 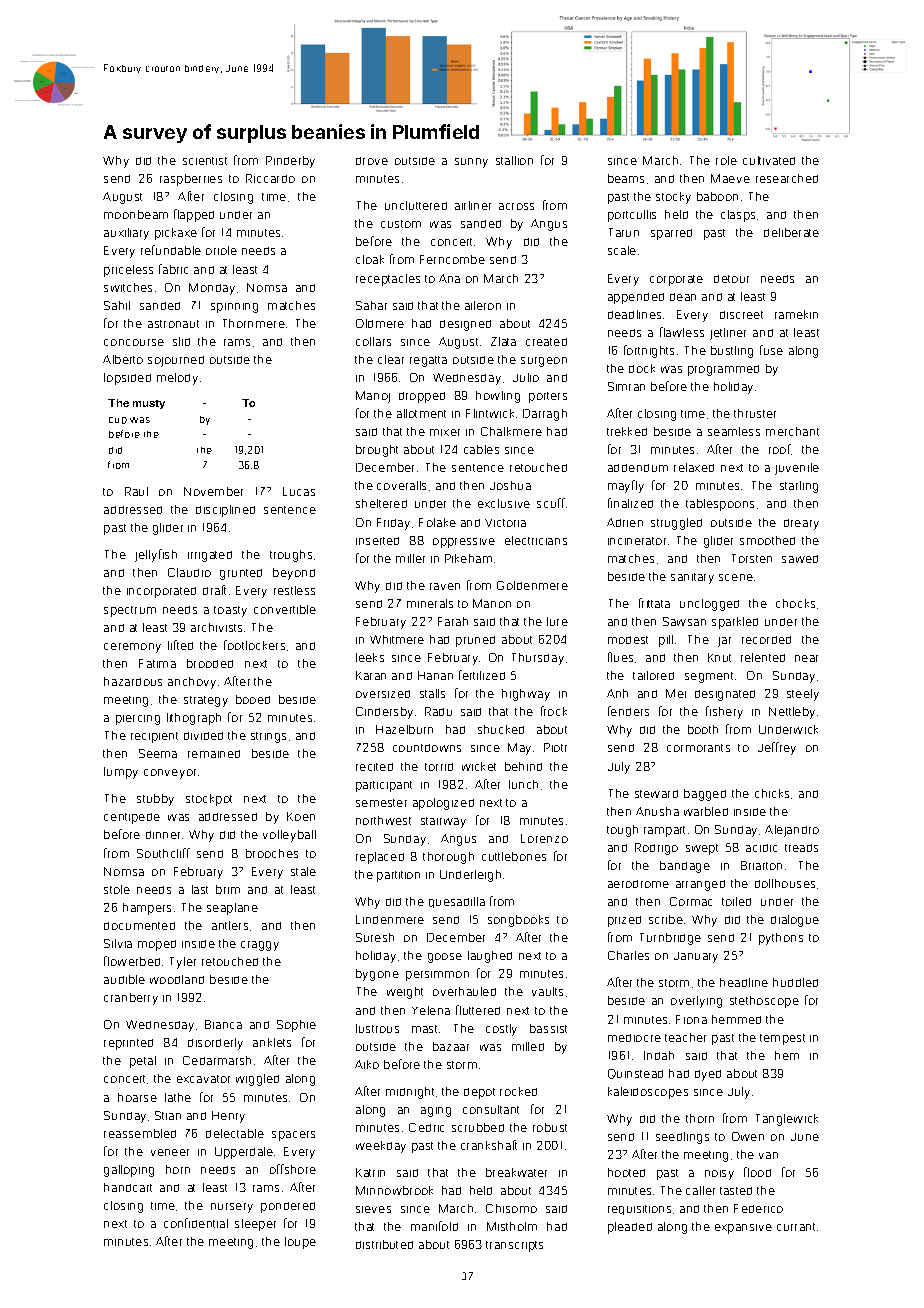 I want to click on lumpy, so click(x=121, y=773).
